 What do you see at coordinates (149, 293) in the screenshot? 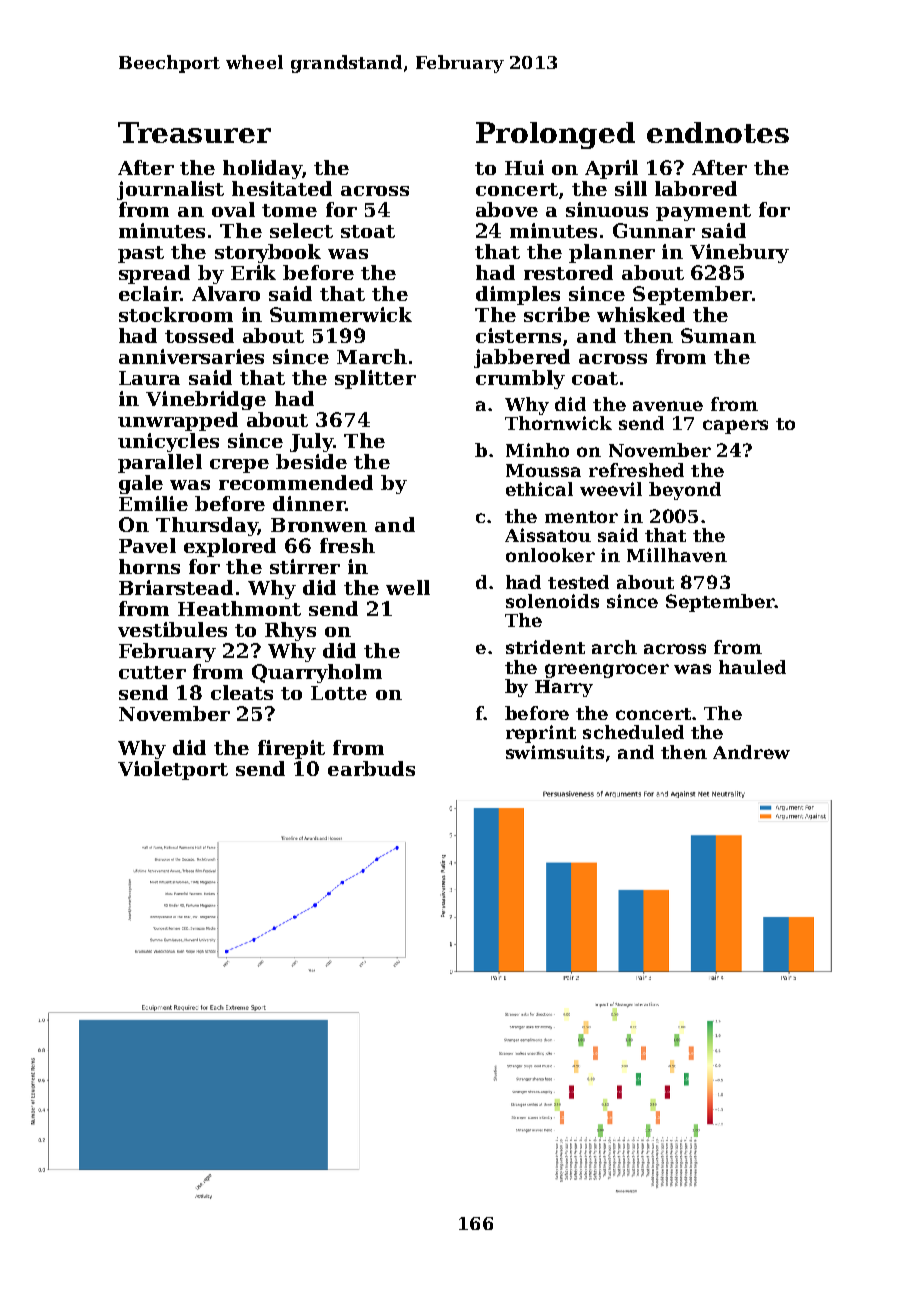
I see `eclair` at bounding box center [149, 293].
